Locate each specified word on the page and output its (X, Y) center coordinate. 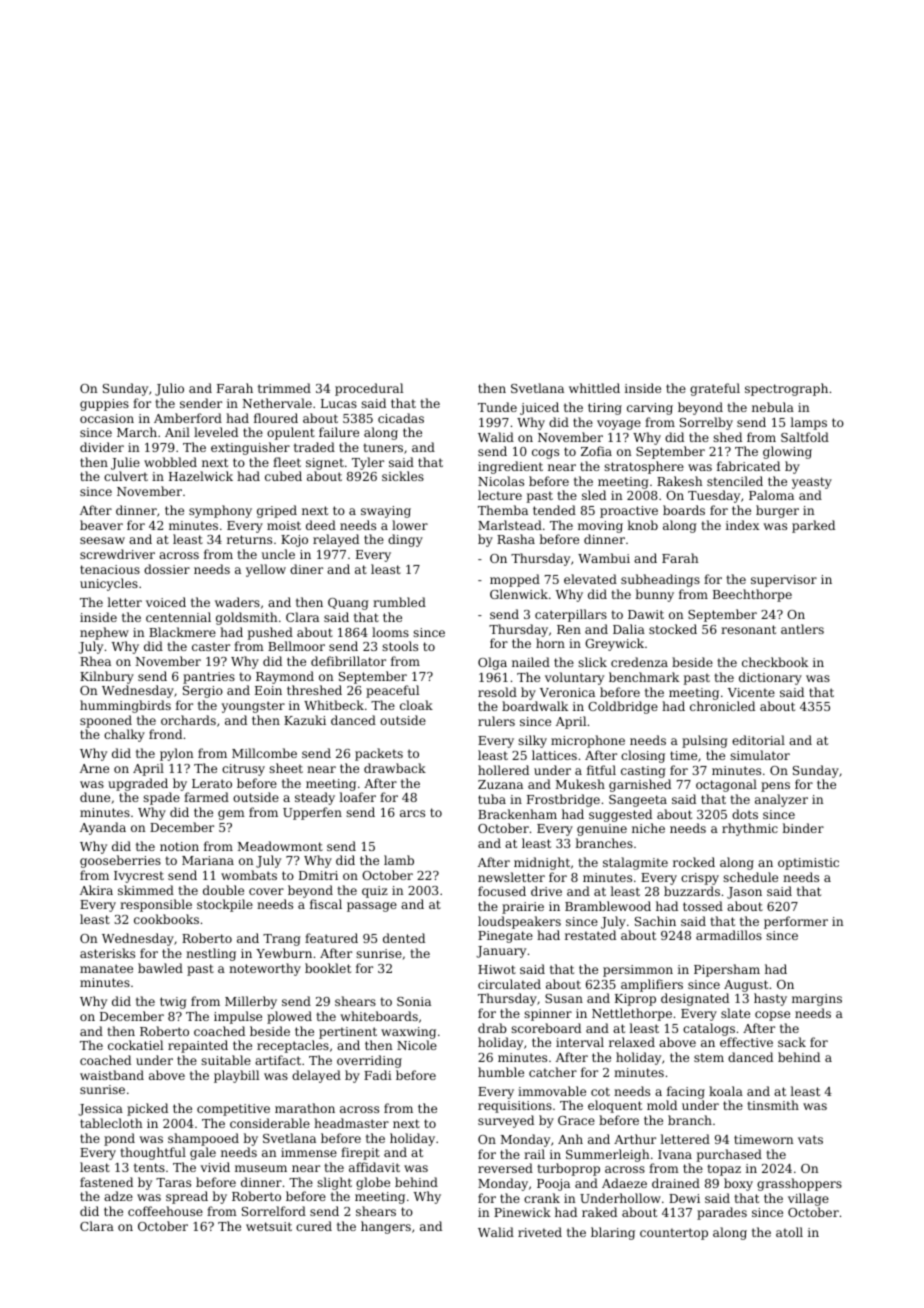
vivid (215, 1167)
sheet (286, 768)
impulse (238, 1017)
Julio (169, 389)
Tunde (497, 407)
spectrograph (786, 389)
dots (745, 814)
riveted (540, 1232)
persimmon (638, 971)
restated (590, 935)
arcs (412, 813)
